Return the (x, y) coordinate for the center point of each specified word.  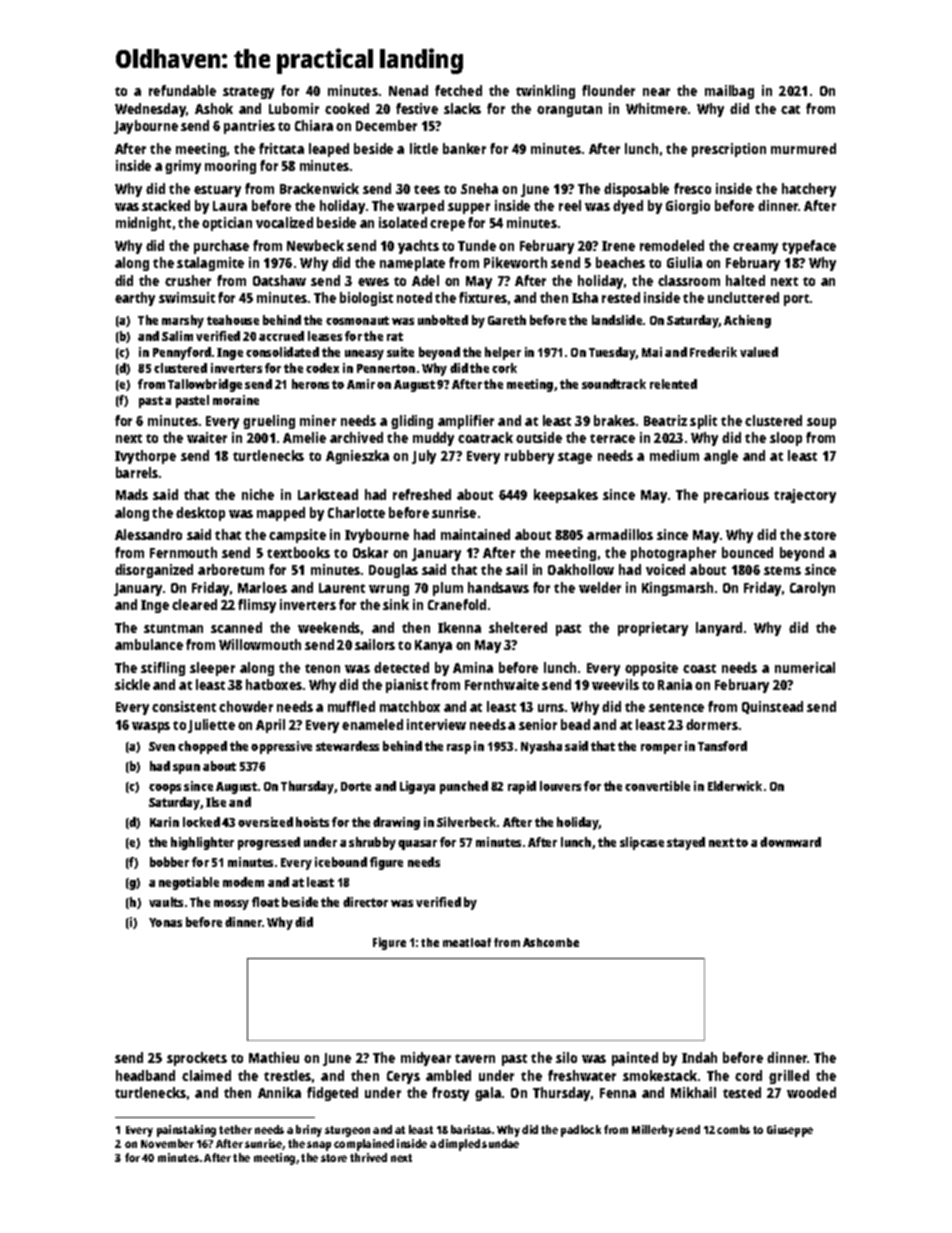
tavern (475, 1058)
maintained (475, 534)
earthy (135, 299)
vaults (166, 902)
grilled (789, 1077)
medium (674, 455)
